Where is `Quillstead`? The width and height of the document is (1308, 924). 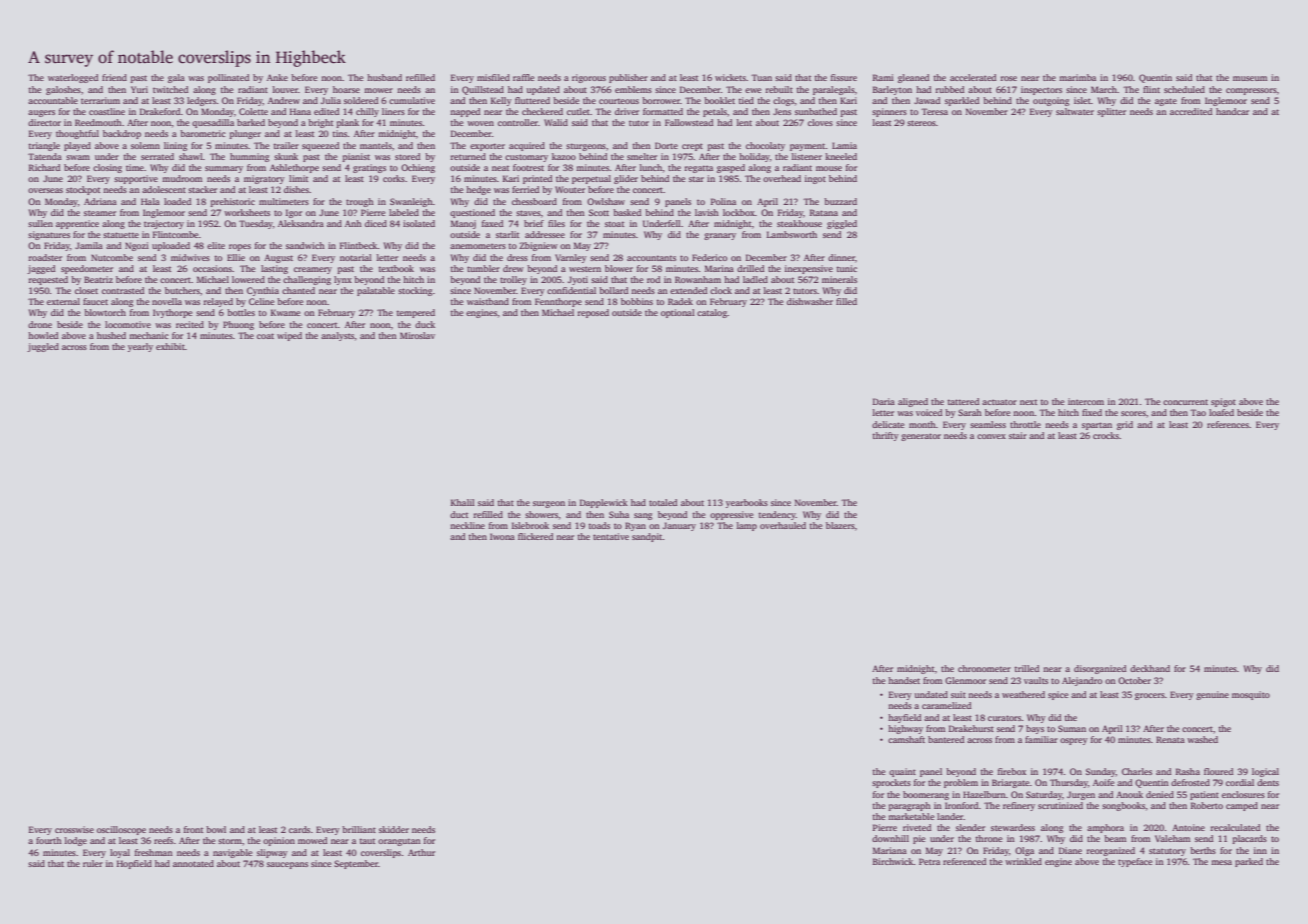 Quillstead is located at coordinates (483, 90).
